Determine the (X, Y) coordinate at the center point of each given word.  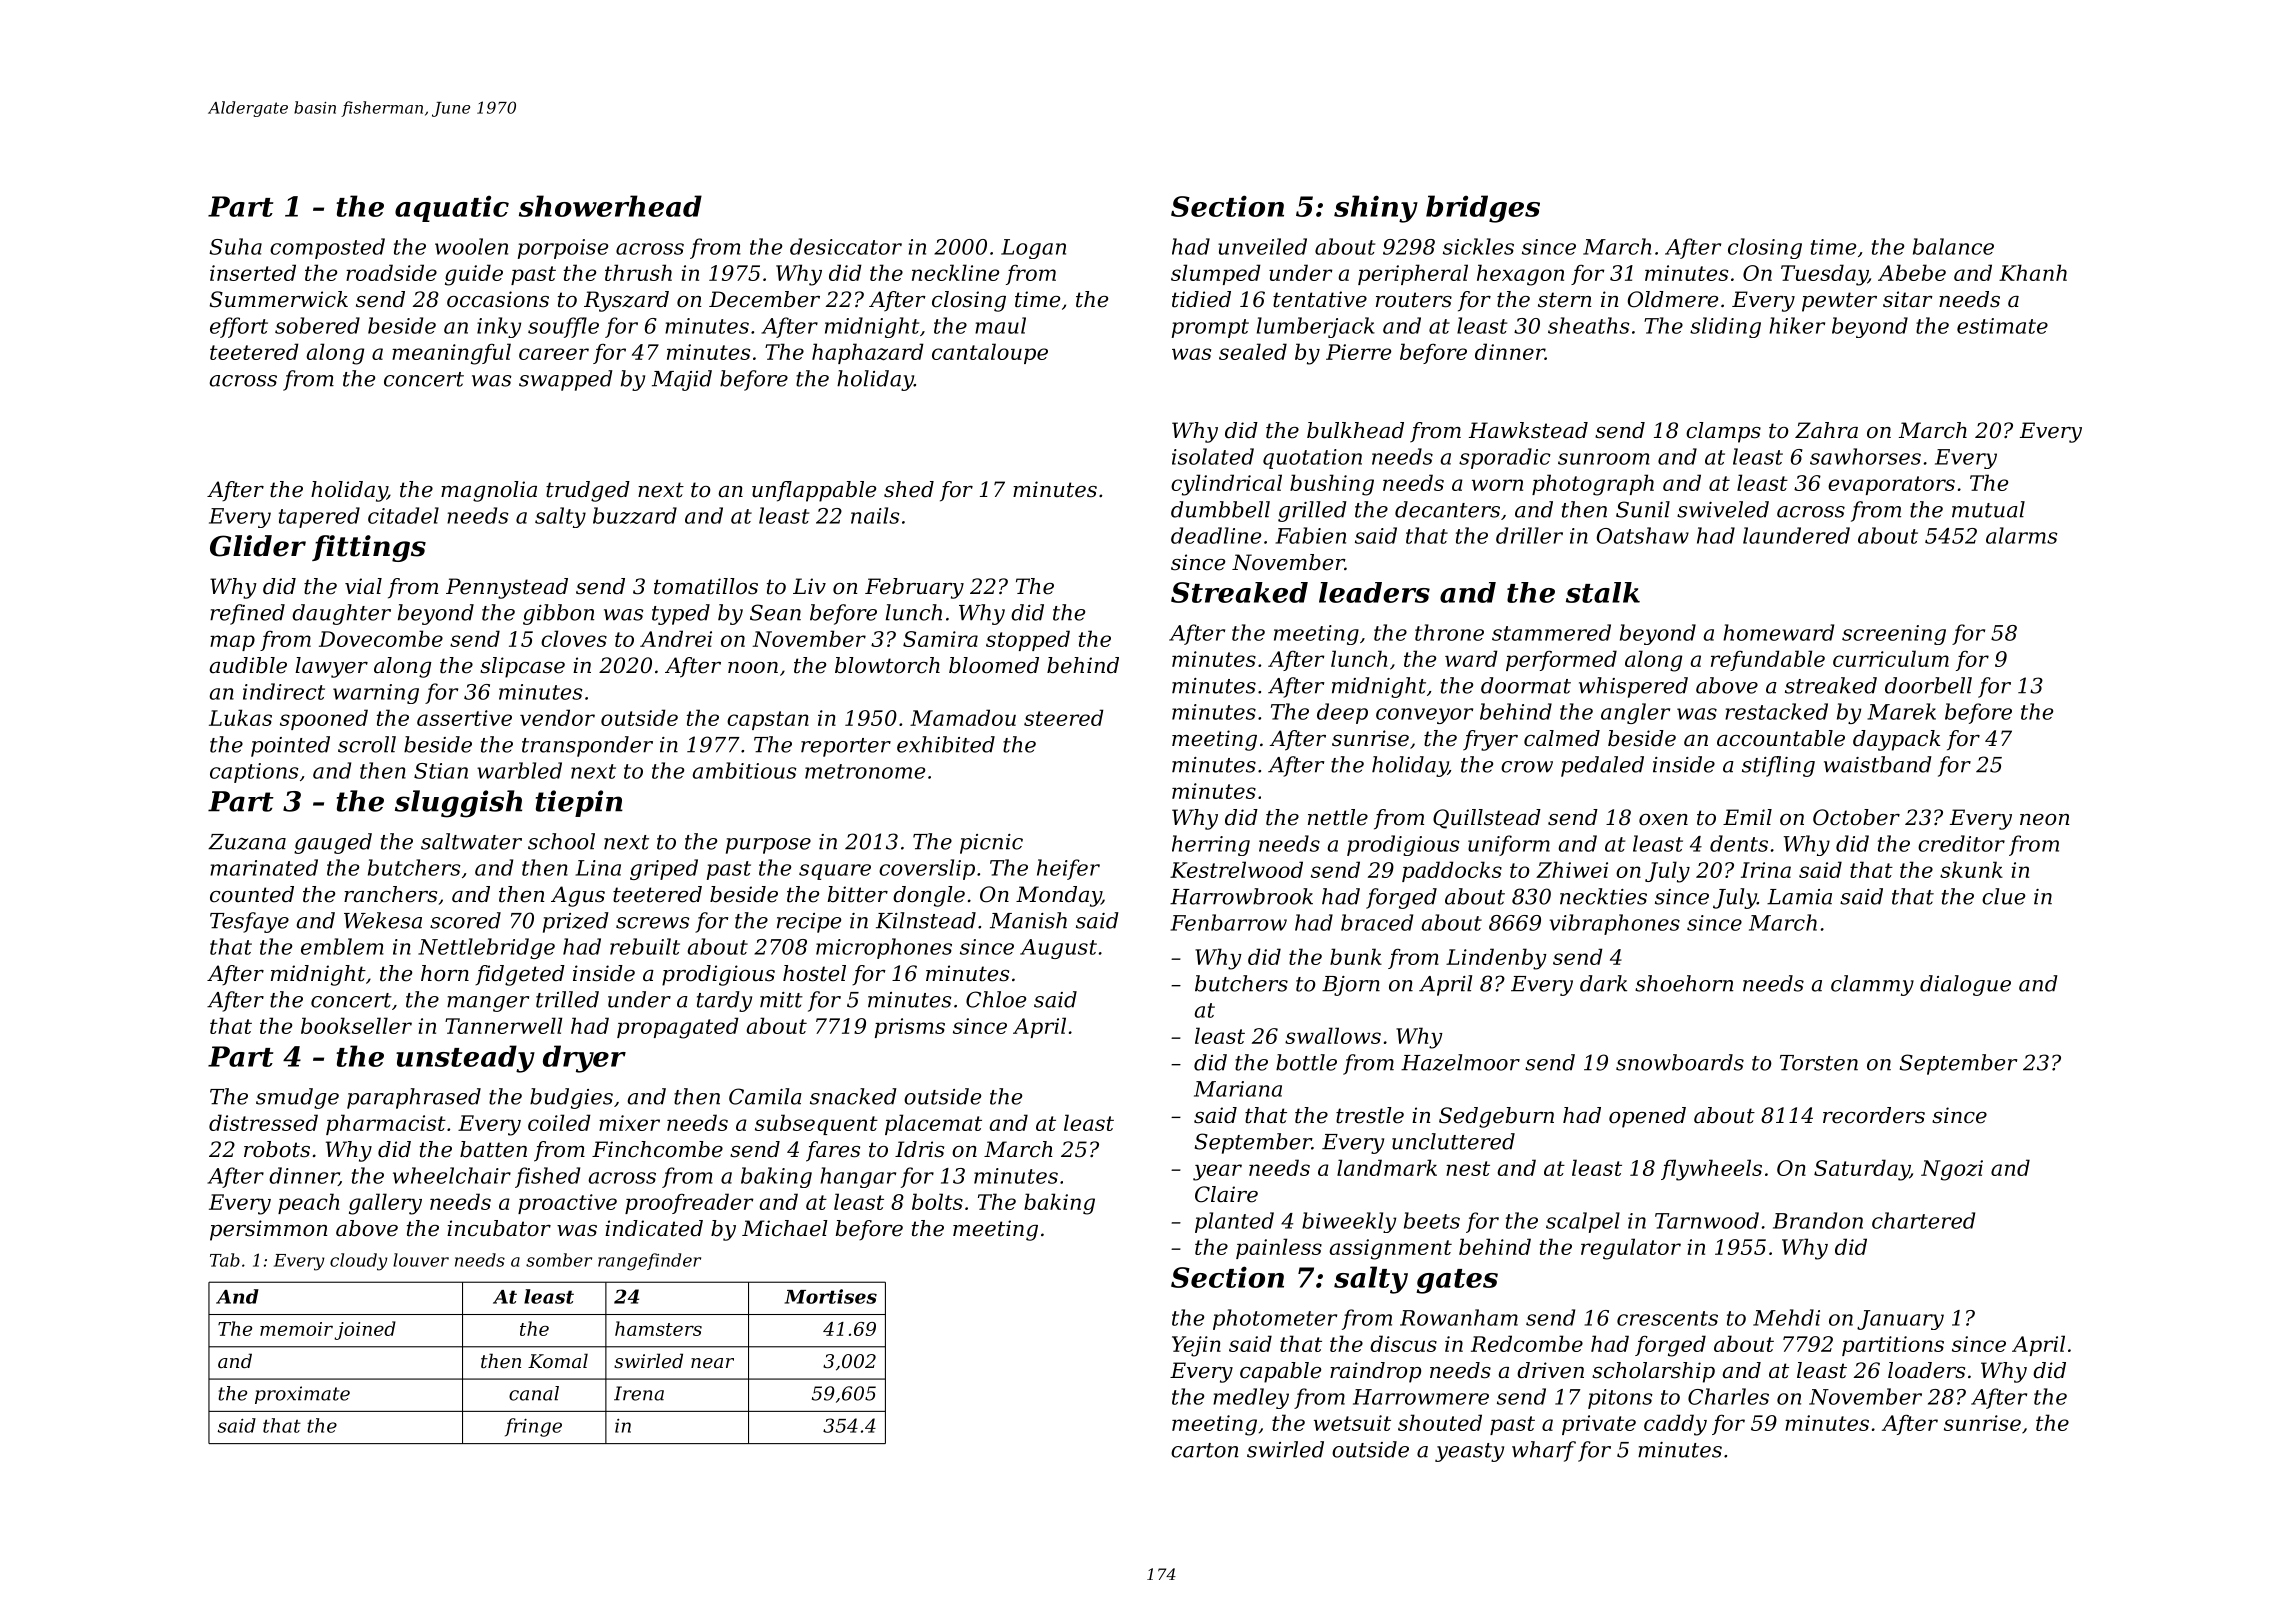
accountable (1781, 738)
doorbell (1928, 685)
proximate (302, 1395)
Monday (1058, 896)
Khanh (2033, 272)
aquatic (452, 208)
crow (1527, 767)
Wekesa (383, 920)
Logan (1033, 249)
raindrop (1375, 1372)
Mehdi (1786, 1317)
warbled (519, 770)
